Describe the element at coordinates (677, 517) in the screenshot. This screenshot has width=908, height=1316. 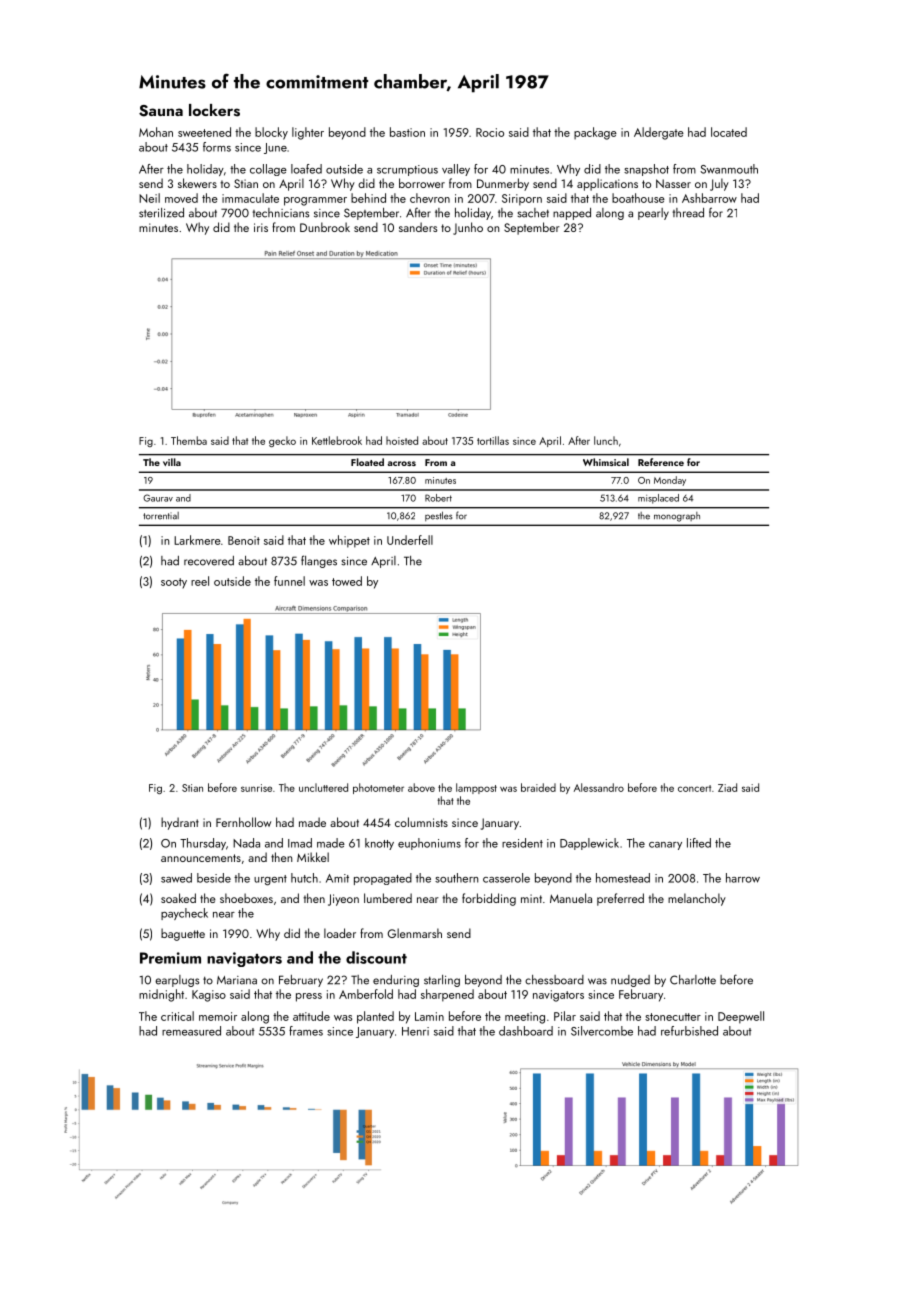
I see `monograph` at that location.
